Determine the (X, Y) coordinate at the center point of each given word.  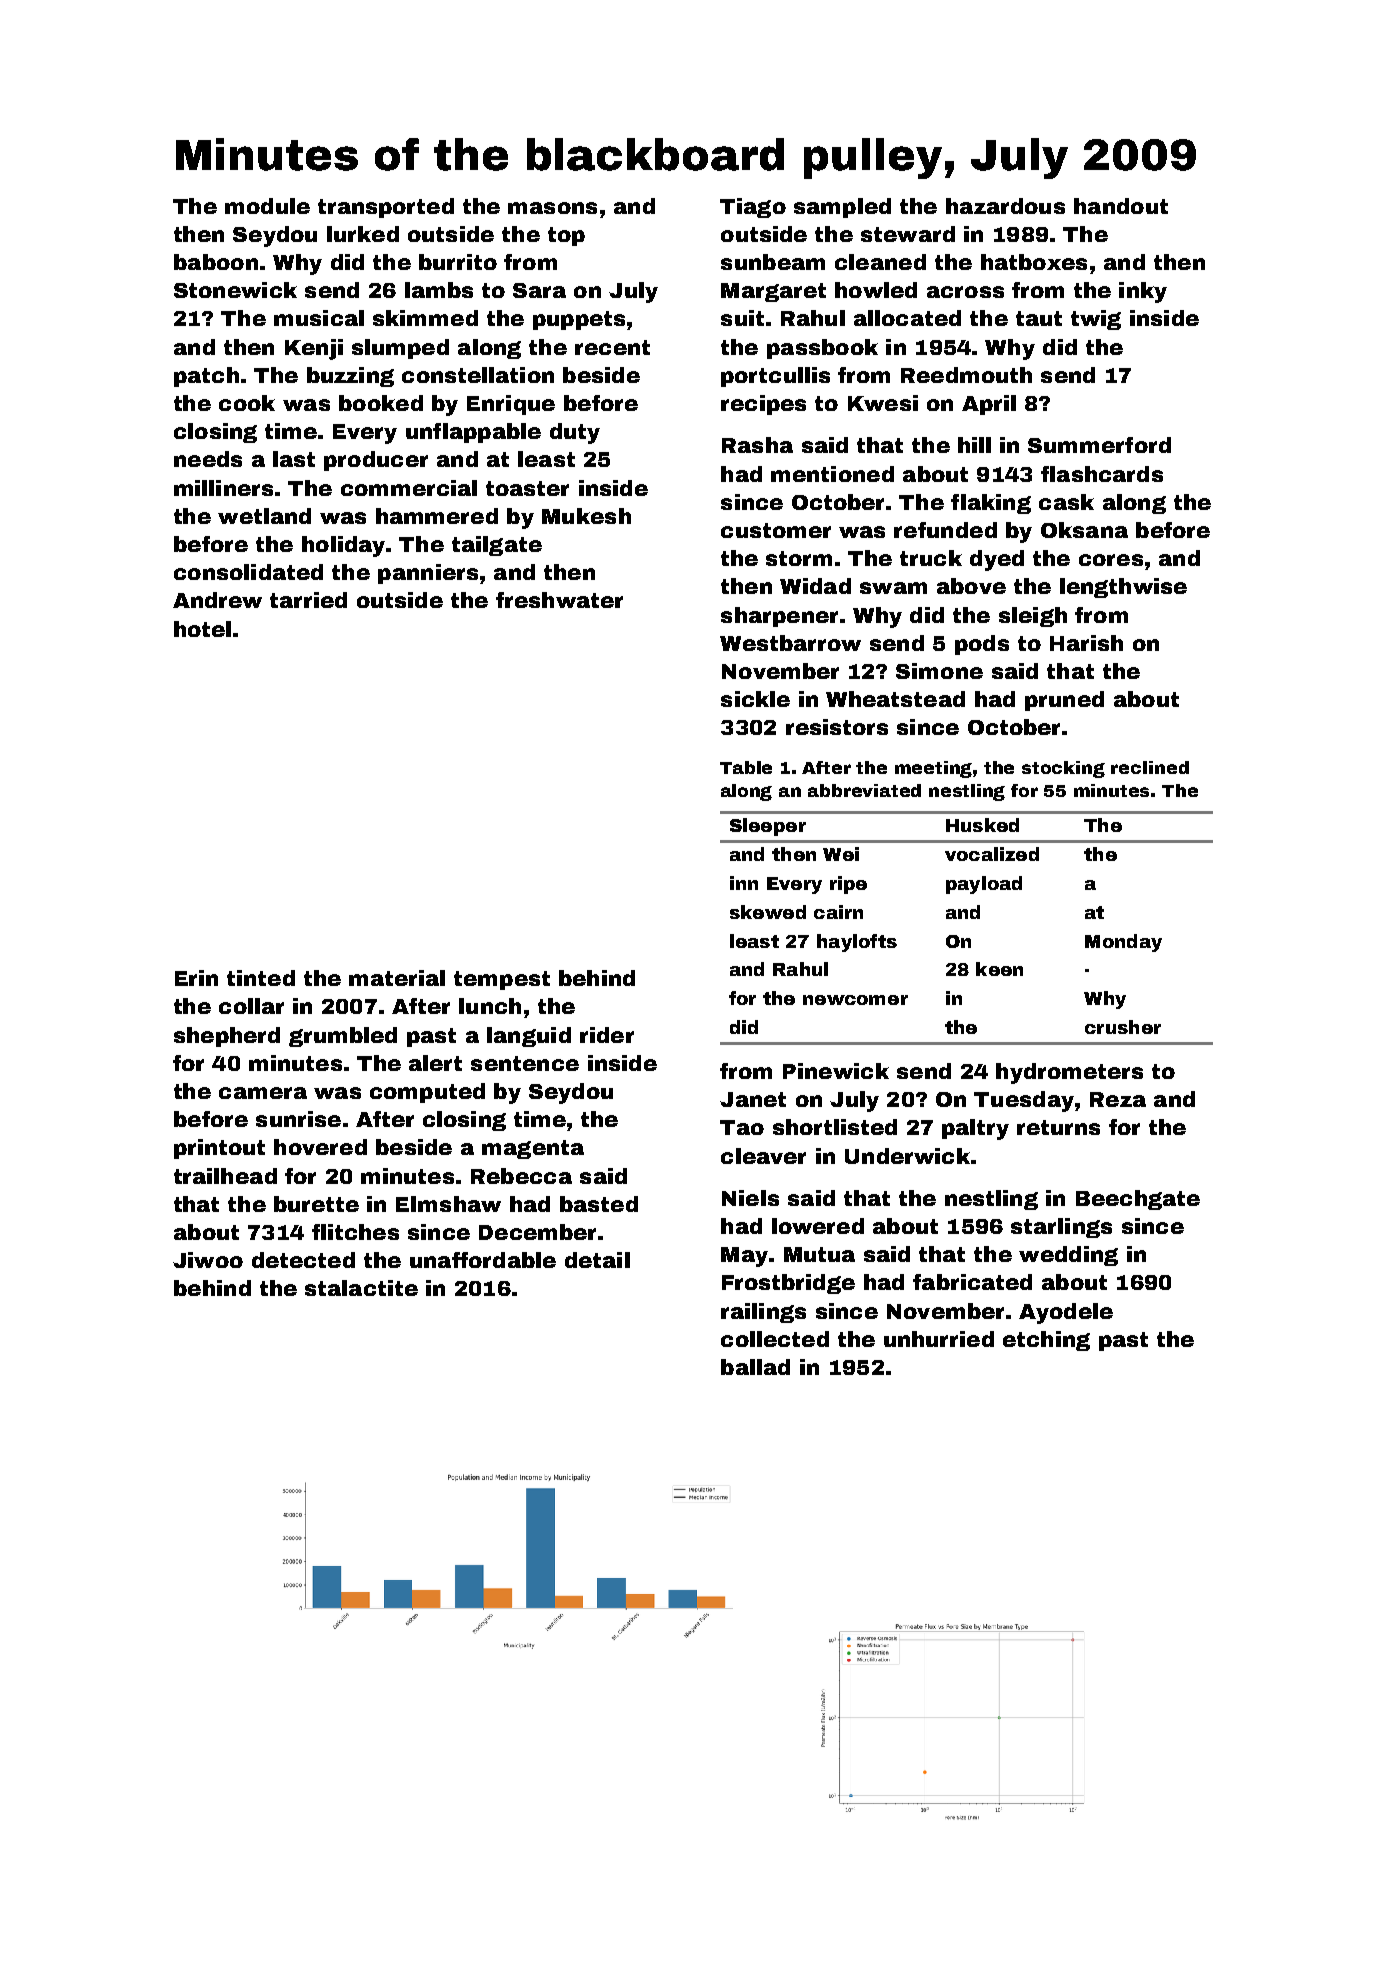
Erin (196, 978)
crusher (1123, 1027)
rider (607, 1035)
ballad (755, 1367)
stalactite (361, 1288)
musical (319, 318)
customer (776, 530)
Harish (1086, 643)
